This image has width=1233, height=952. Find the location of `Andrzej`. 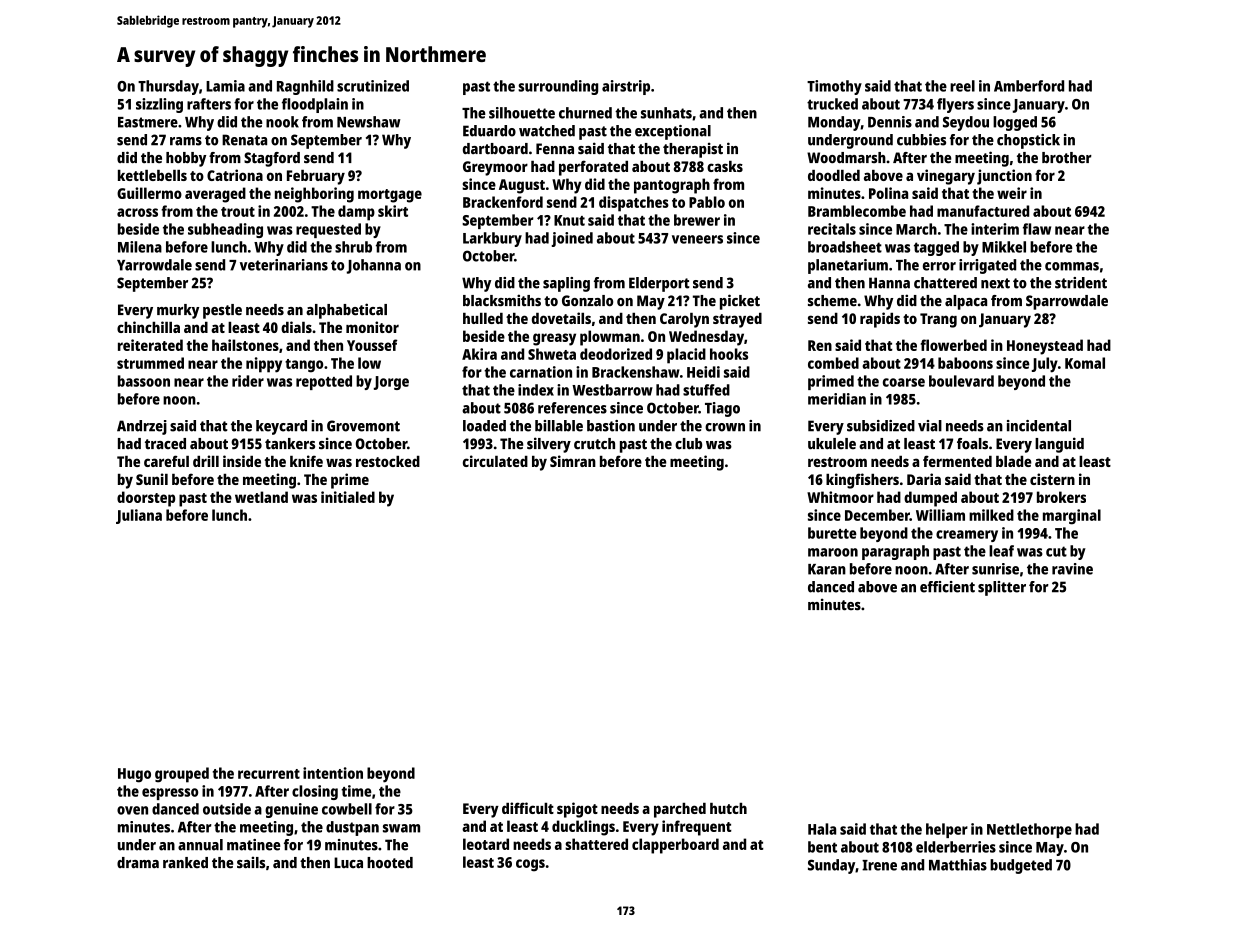

Andrzej is located at coordinates (142, 427).
